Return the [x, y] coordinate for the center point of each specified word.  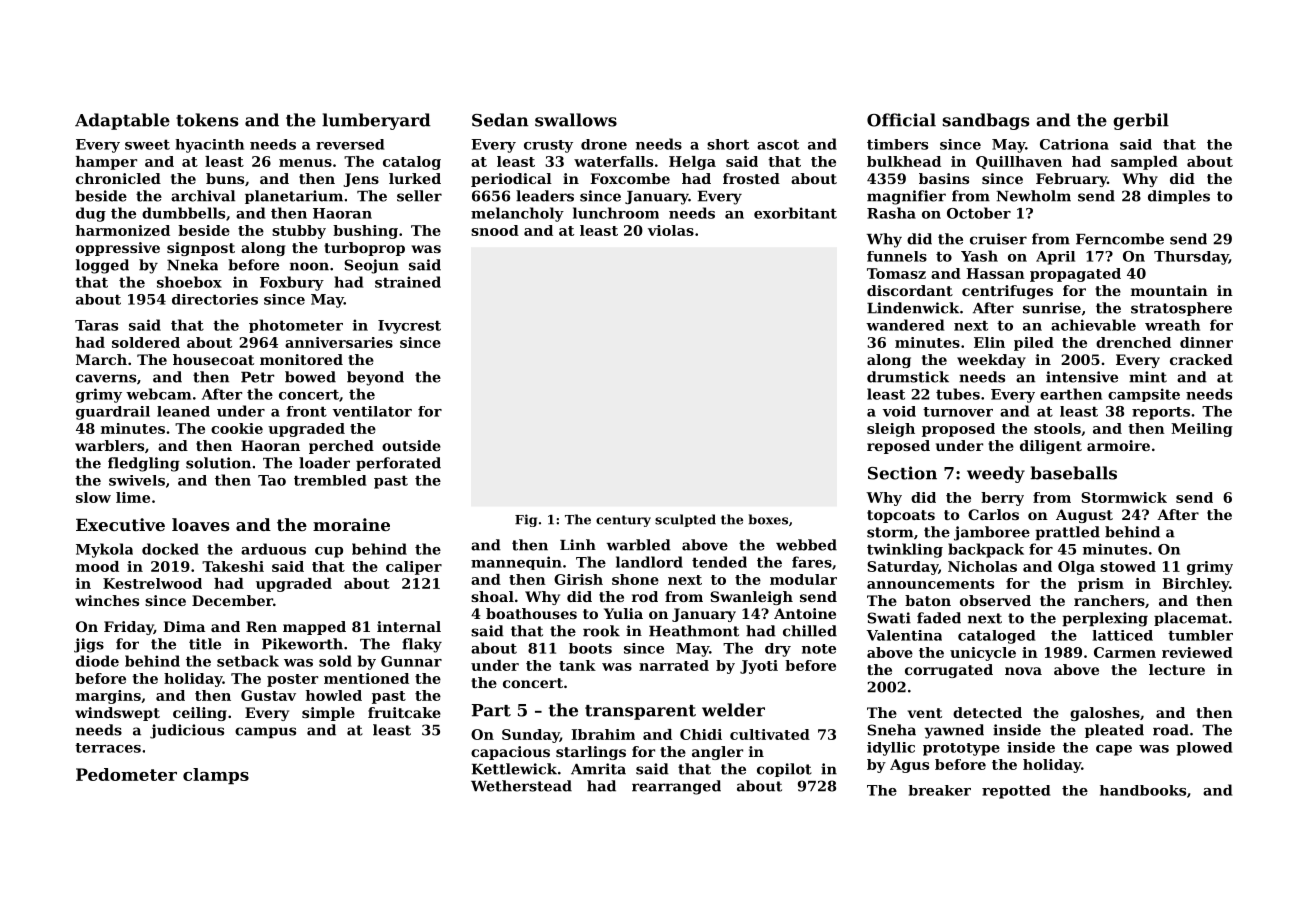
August [1084, 516]
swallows [576, 120]
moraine [351, 524]
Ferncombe [1120, 239]
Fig [526, 520]
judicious [187, 731]
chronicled [118, 178]
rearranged [676, 787]
